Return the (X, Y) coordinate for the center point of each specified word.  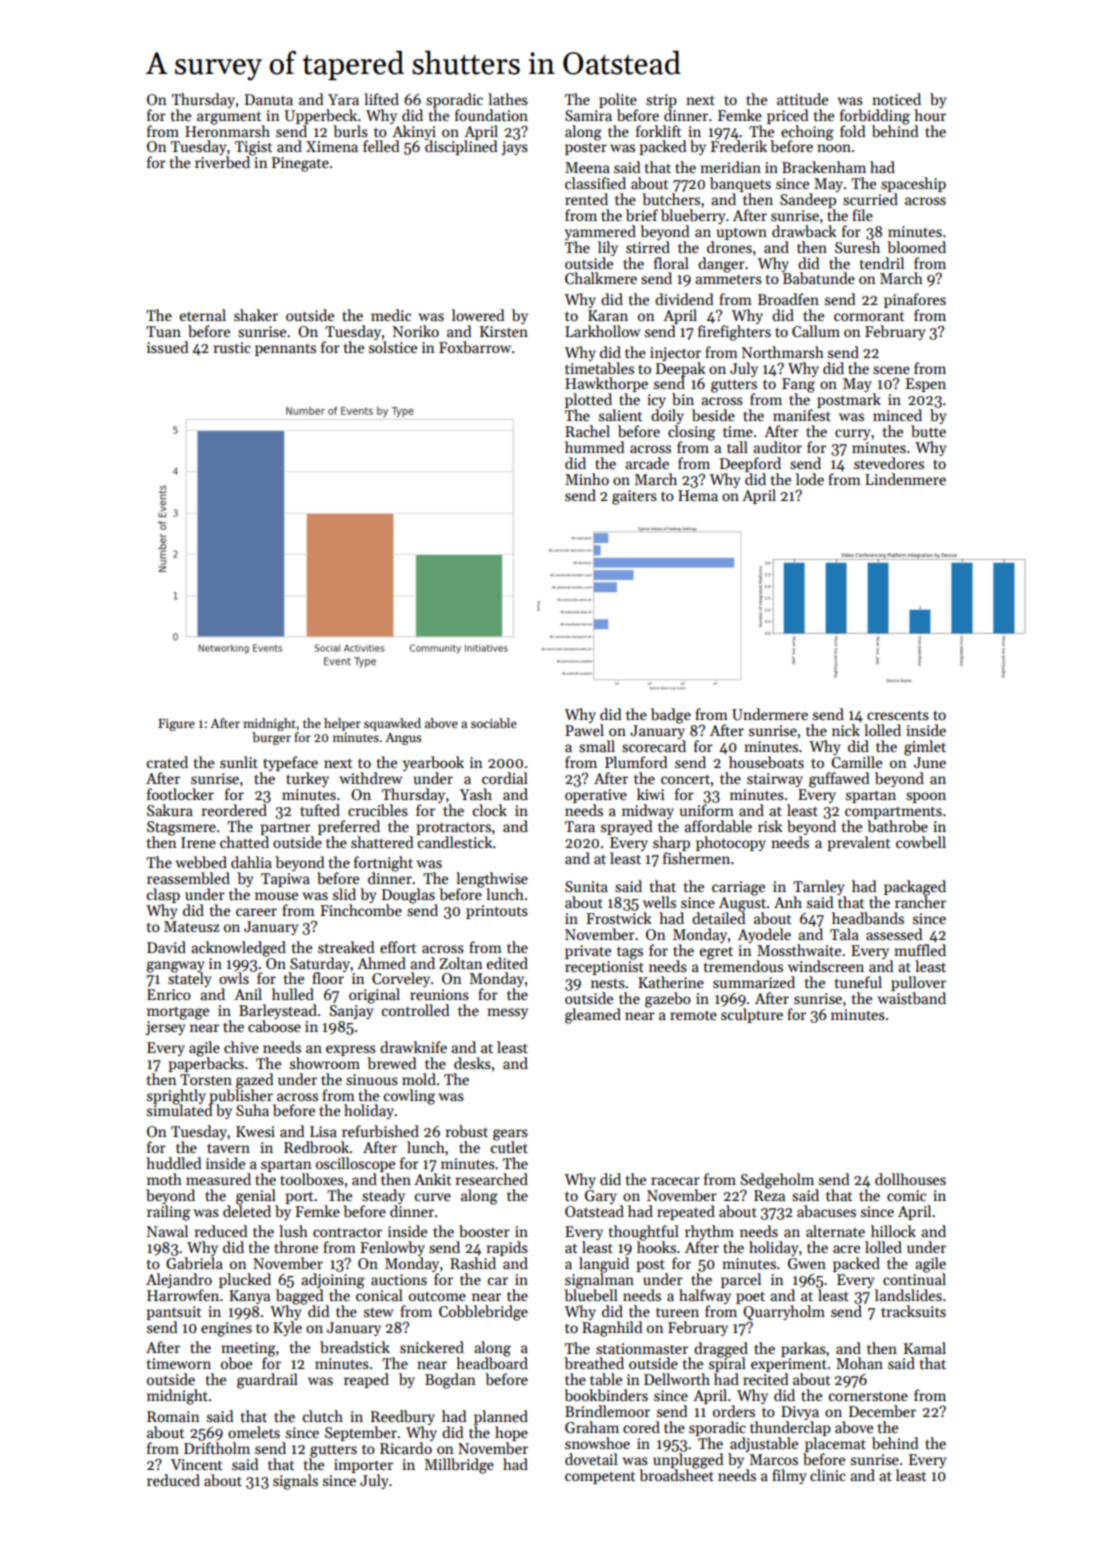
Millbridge (459, 1466)
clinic (828, 1475)
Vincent (197, 1464)
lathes (508, 99)
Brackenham (824, 167)
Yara (343, 99)
